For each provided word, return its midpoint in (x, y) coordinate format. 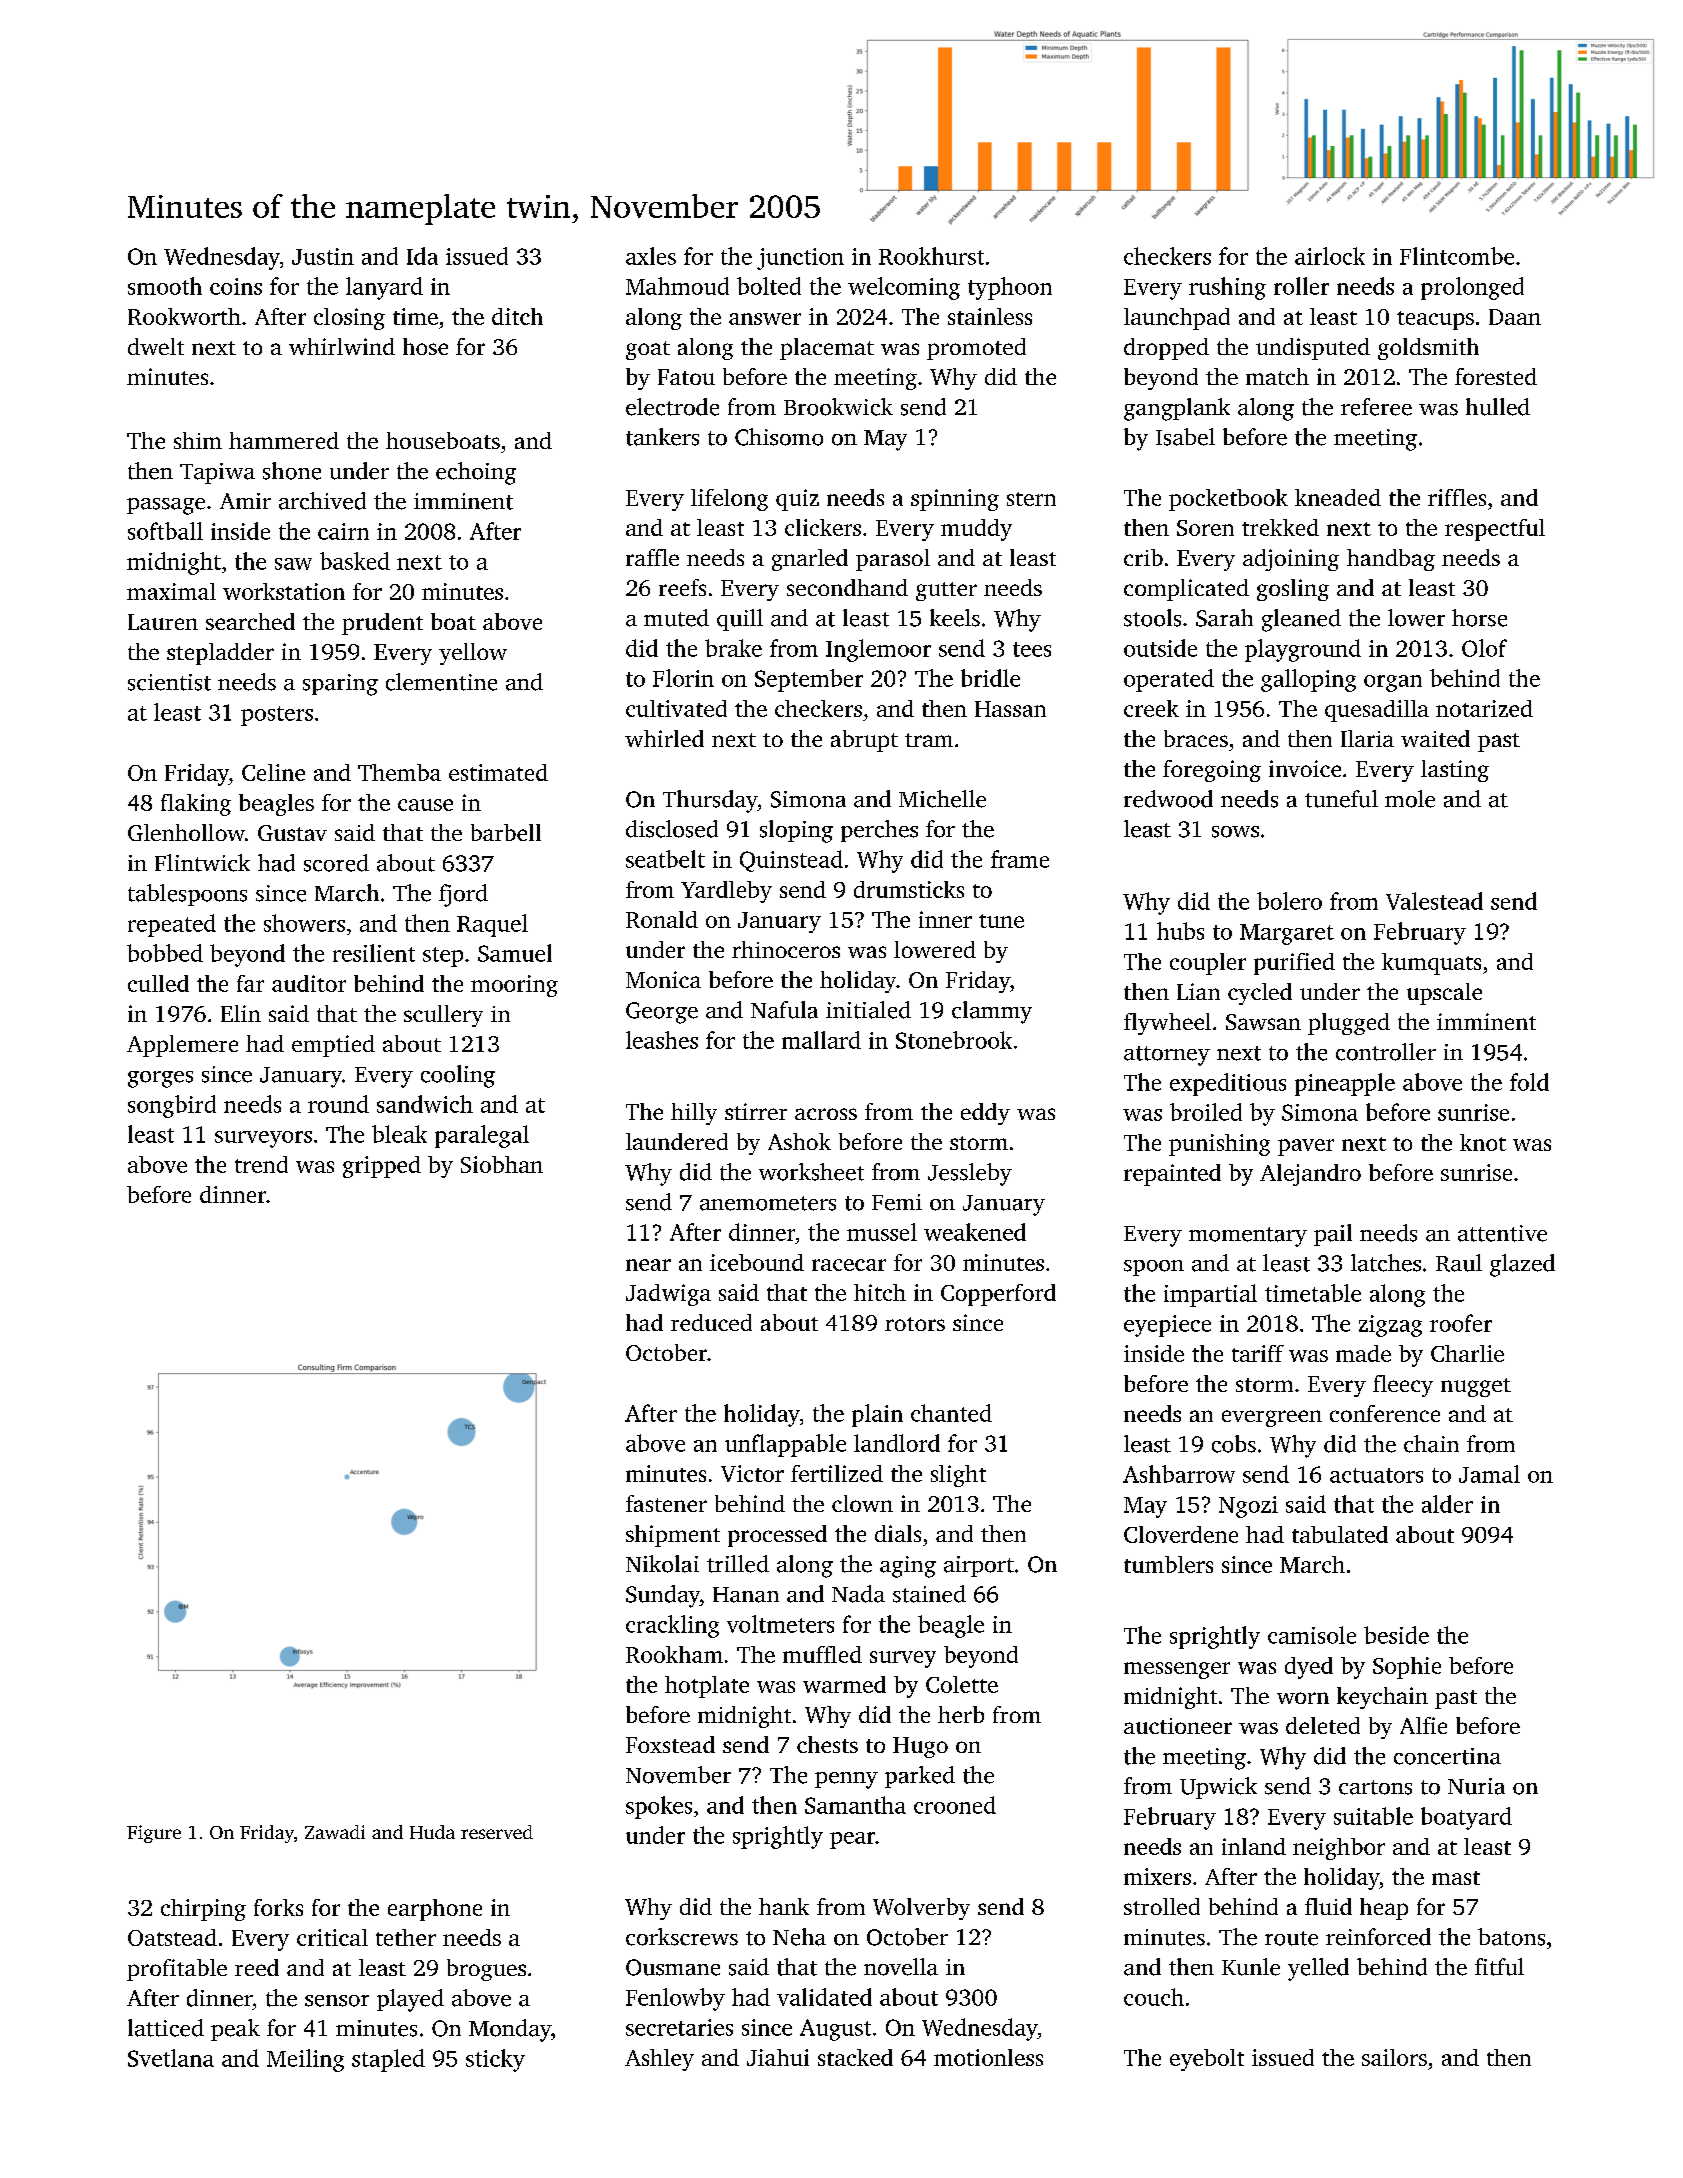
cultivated (676, 708)
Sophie (1407, 1668)
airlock (1330, 256)
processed (777, 1536)
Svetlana (171, 2058)
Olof (1484, 648)
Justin (323, 256)
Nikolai (662, 1564)
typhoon (1010, 288)
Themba (399, 772)
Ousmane (673, 1967)
